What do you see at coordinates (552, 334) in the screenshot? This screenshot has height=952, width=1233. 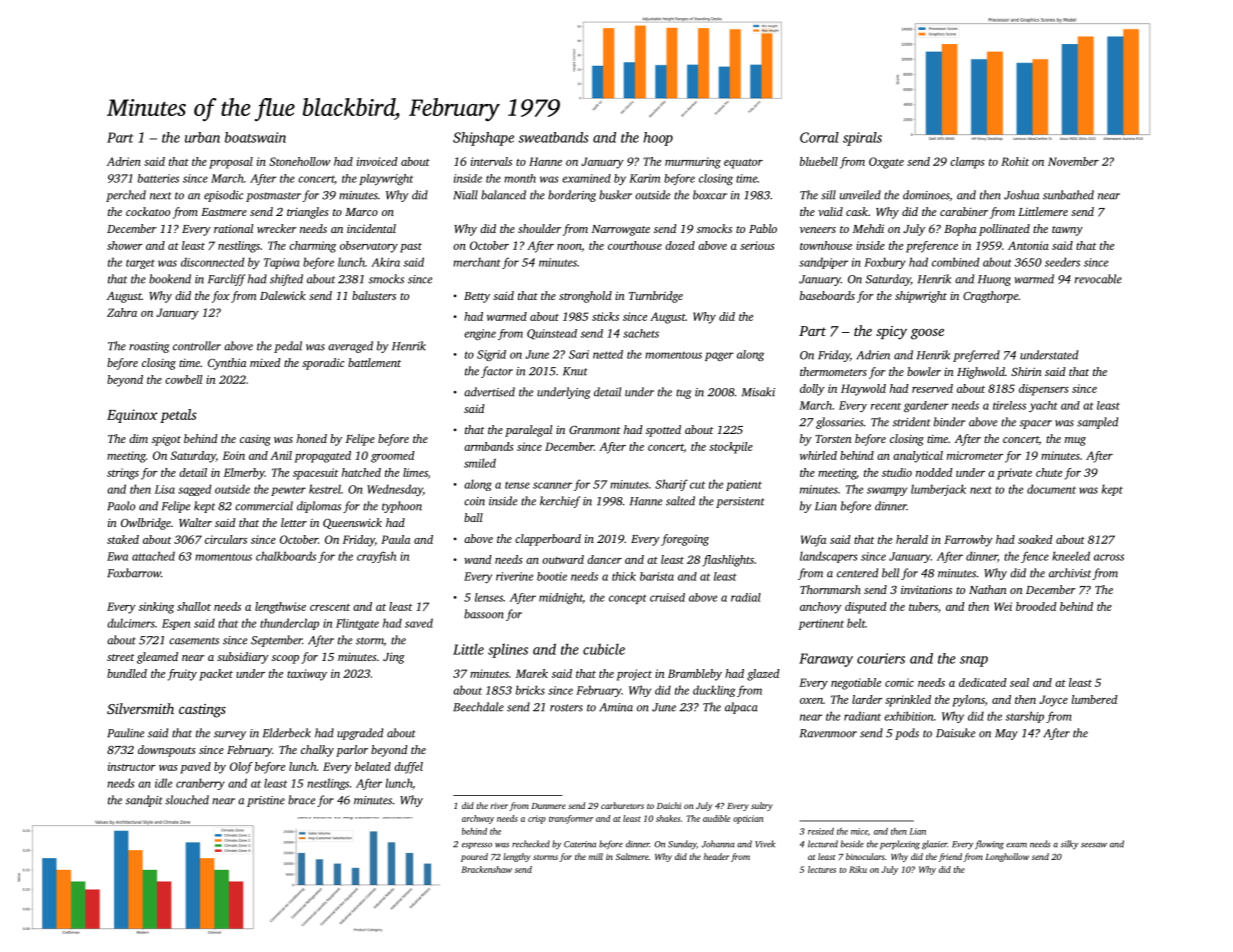 I see `Quinstead` at bounding box center [552, 334].
